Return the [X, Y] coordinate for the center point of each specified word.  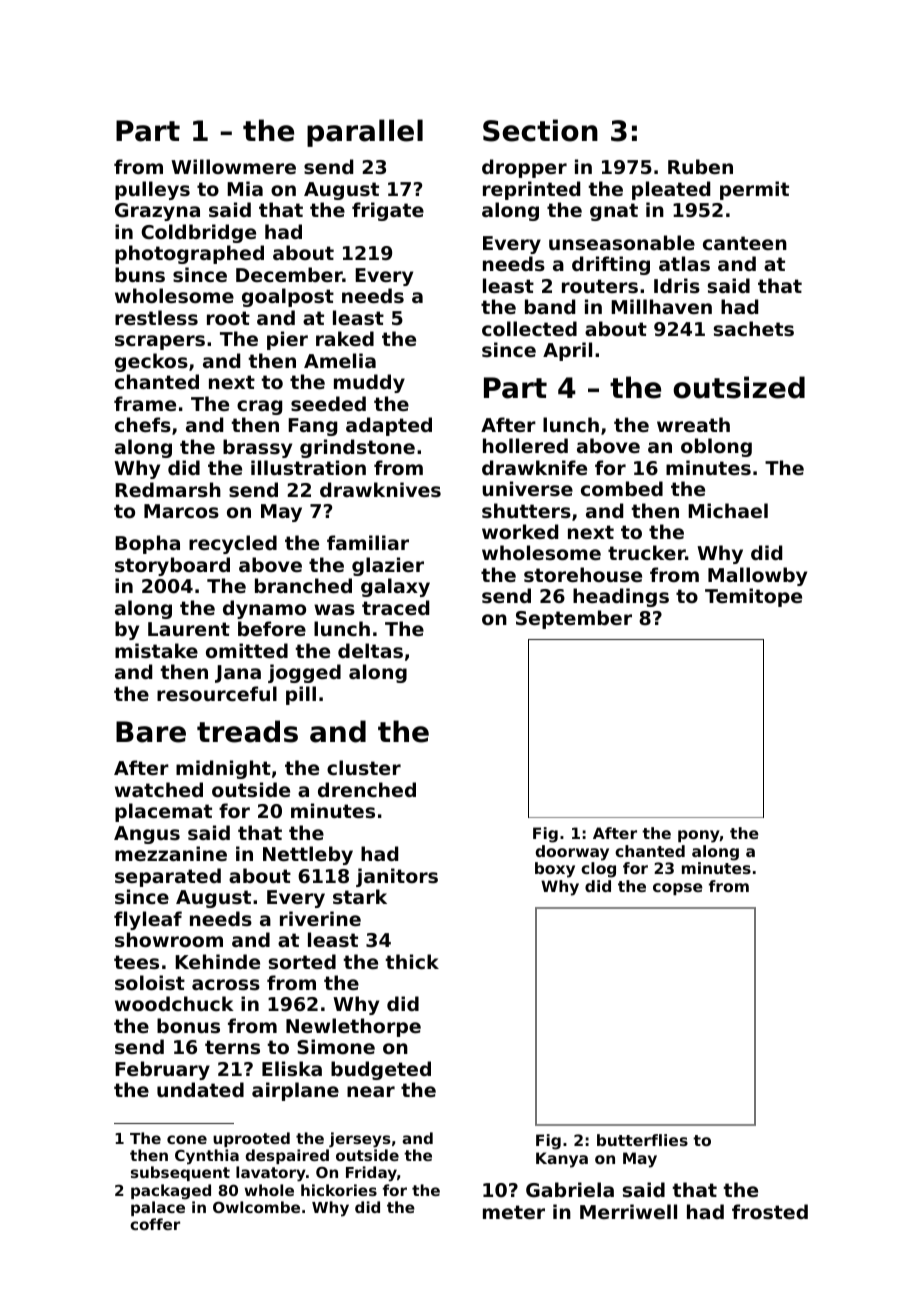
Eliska [292, 1069]
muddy [369, 383]
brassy [257, 448]
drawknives [380, 489]
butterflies [642, 1140]
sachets [754, 329]
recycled [233, 544]
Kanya [562, 1160]
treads [247, 731]
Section [540, 130]
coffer [155, 1224]
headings [621, 597]
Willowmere [233, 166]
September [574, 619]
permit [754, 190]
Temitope [753, 597]
